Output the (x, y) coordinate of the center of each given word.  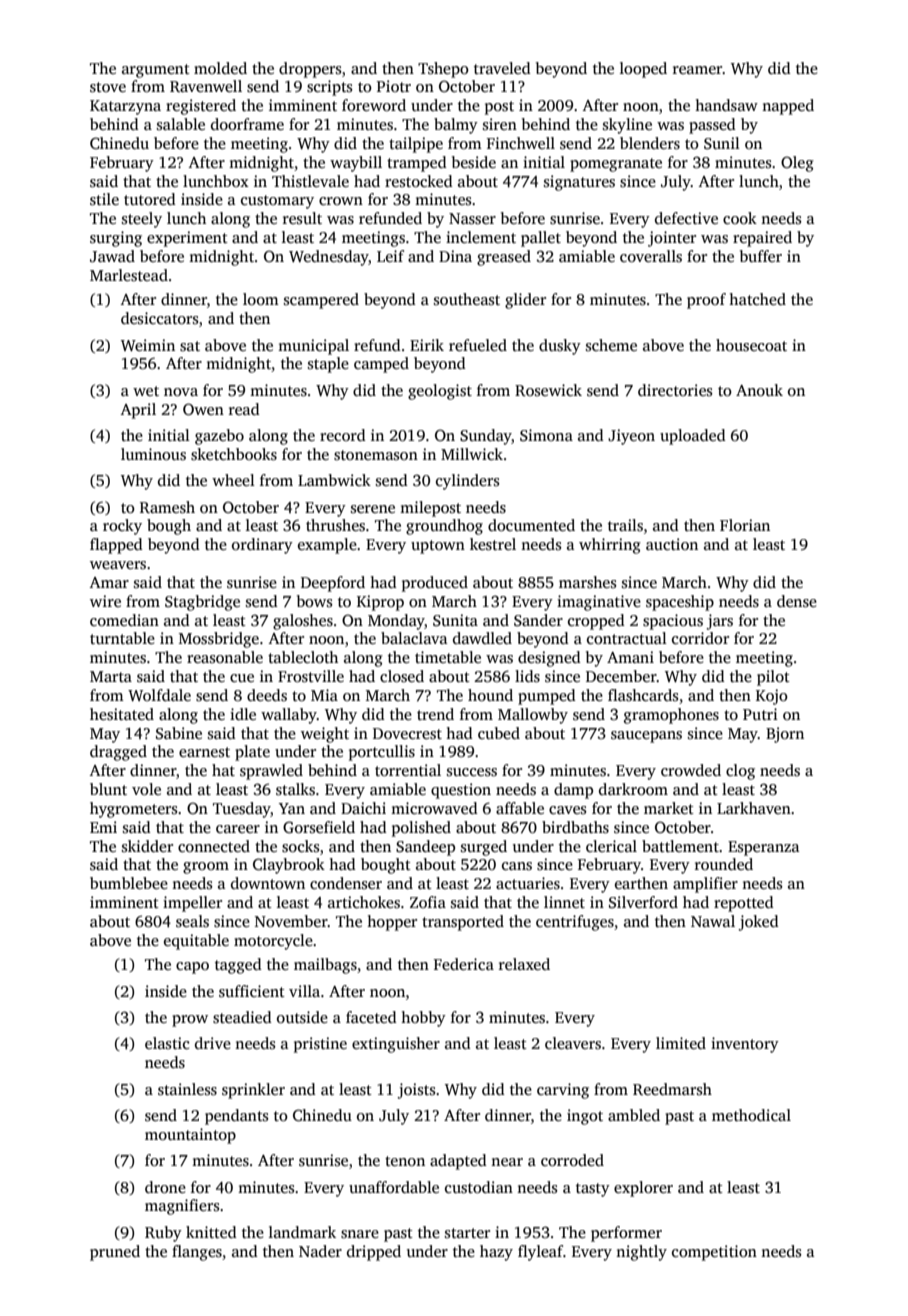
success (472, 772)
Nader (320, 1251)
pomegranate (616, 165)
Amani (630, 657)
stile (104, 199)
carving (563, 1091)
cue (242, 678)
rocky (122, 527)
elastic (167, 1043)
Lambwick (334, 480)
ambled (634, 1115)
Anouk (759, 390)
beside (474, 162)
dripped (374, 1253)
